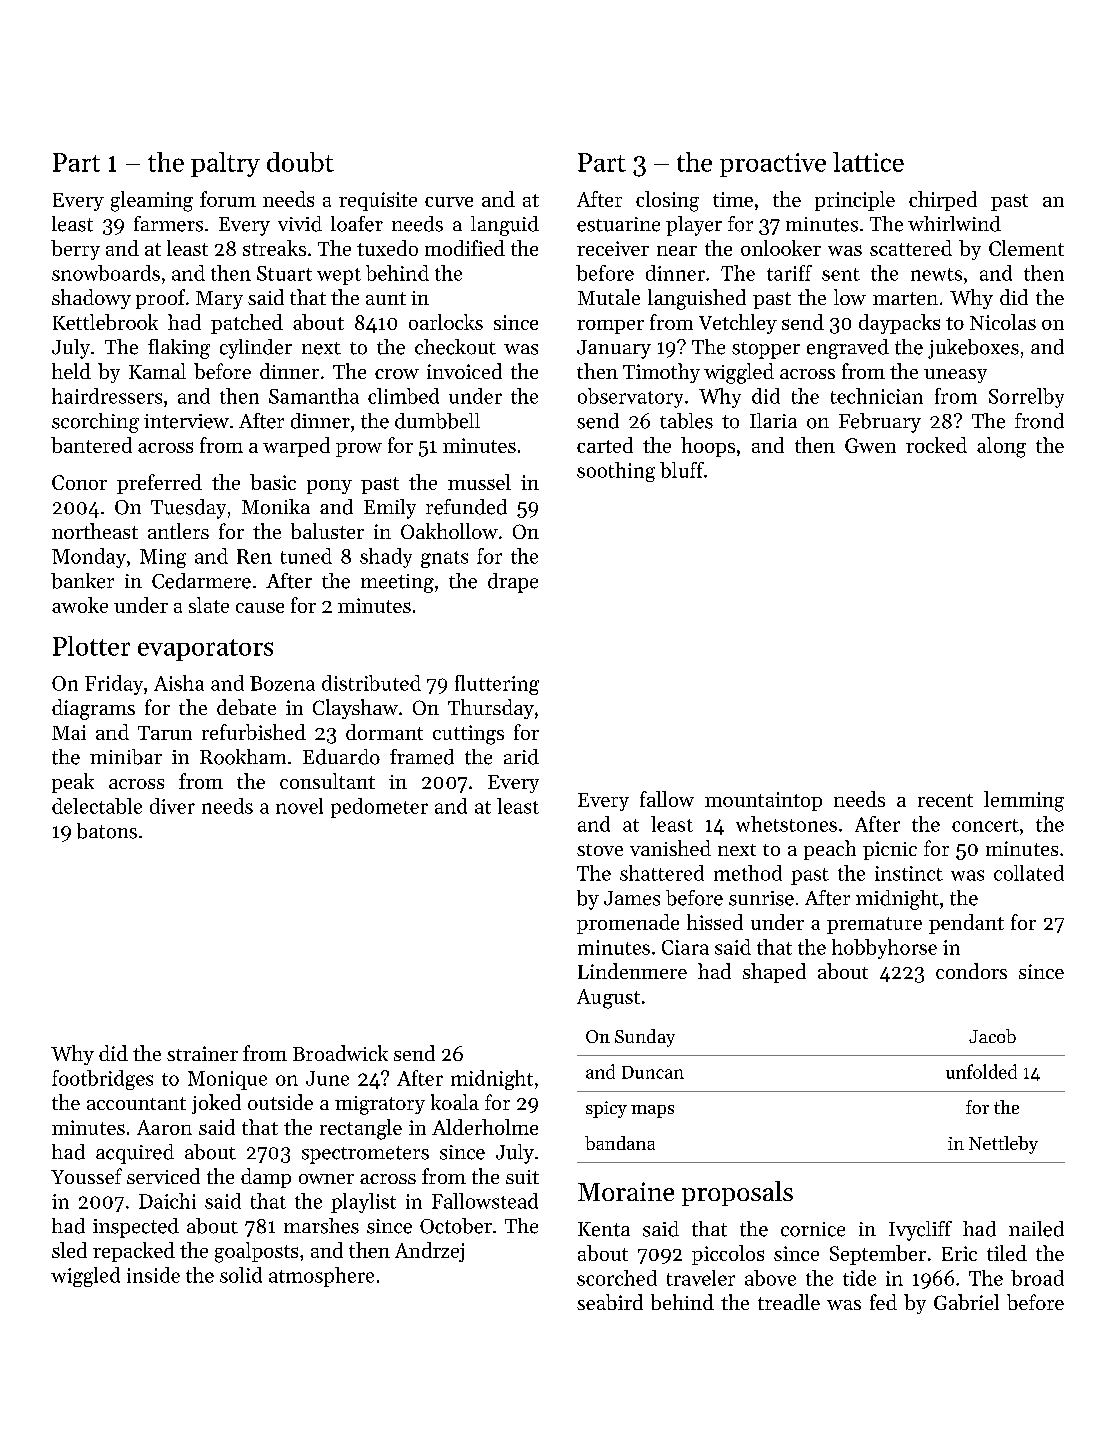 The image size is (1116, 1444). Describe the element at coordinates (225, 164) in the screenshot. I see `paltry` at that location.
